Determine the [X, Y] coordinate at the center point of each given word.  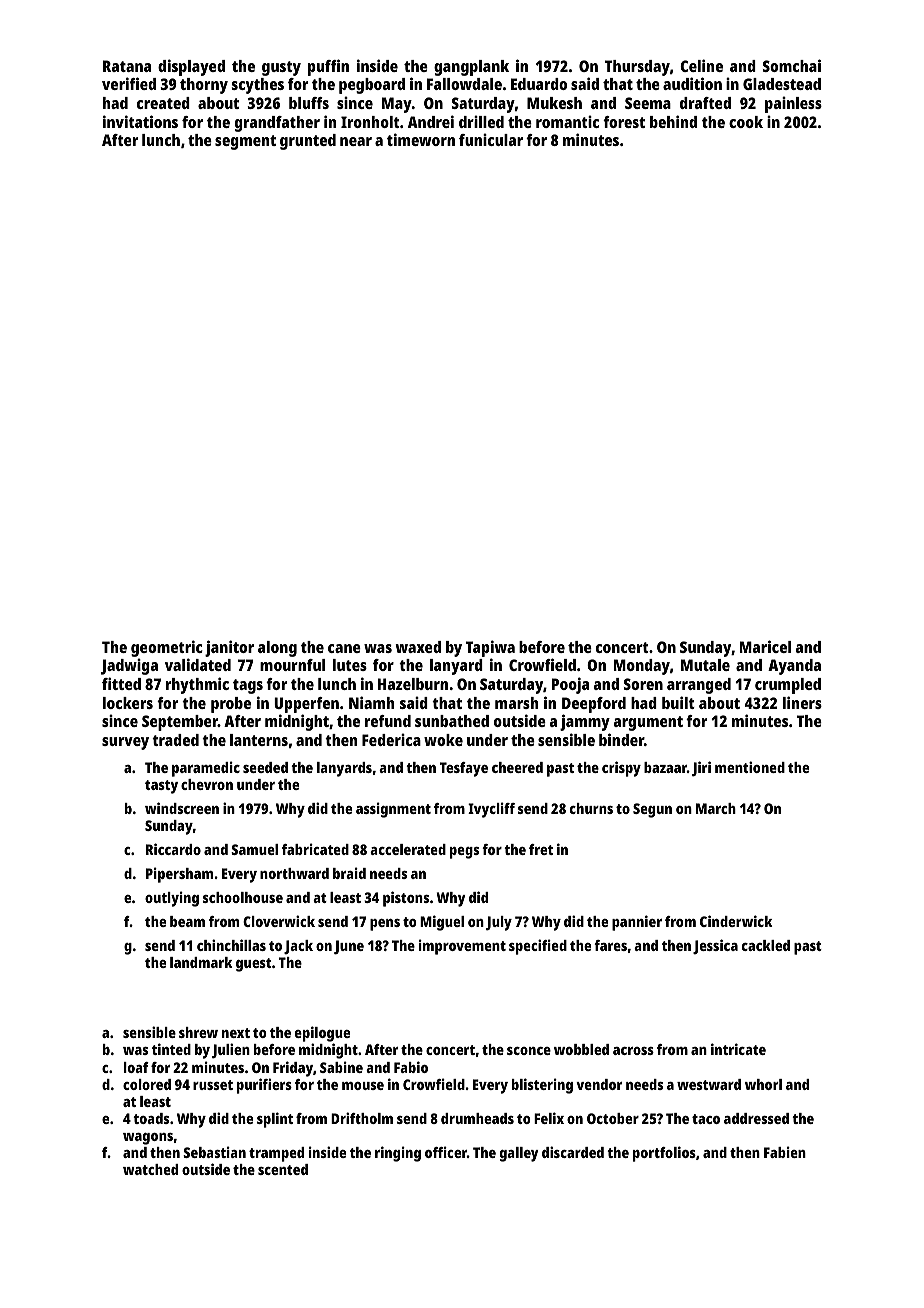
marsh [516, 703]
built [678, 702]
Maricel [765, 646]
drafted [705, 103]
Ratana [127, 66]
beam [187, 921]
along [277, 649]
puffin [328, 67]
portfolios [664, 1154]
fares [610, 945]
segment [245, 142]
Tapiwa [490, 648]
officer [446, 1152]
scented [283, 1169]
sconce [529, 1051]
